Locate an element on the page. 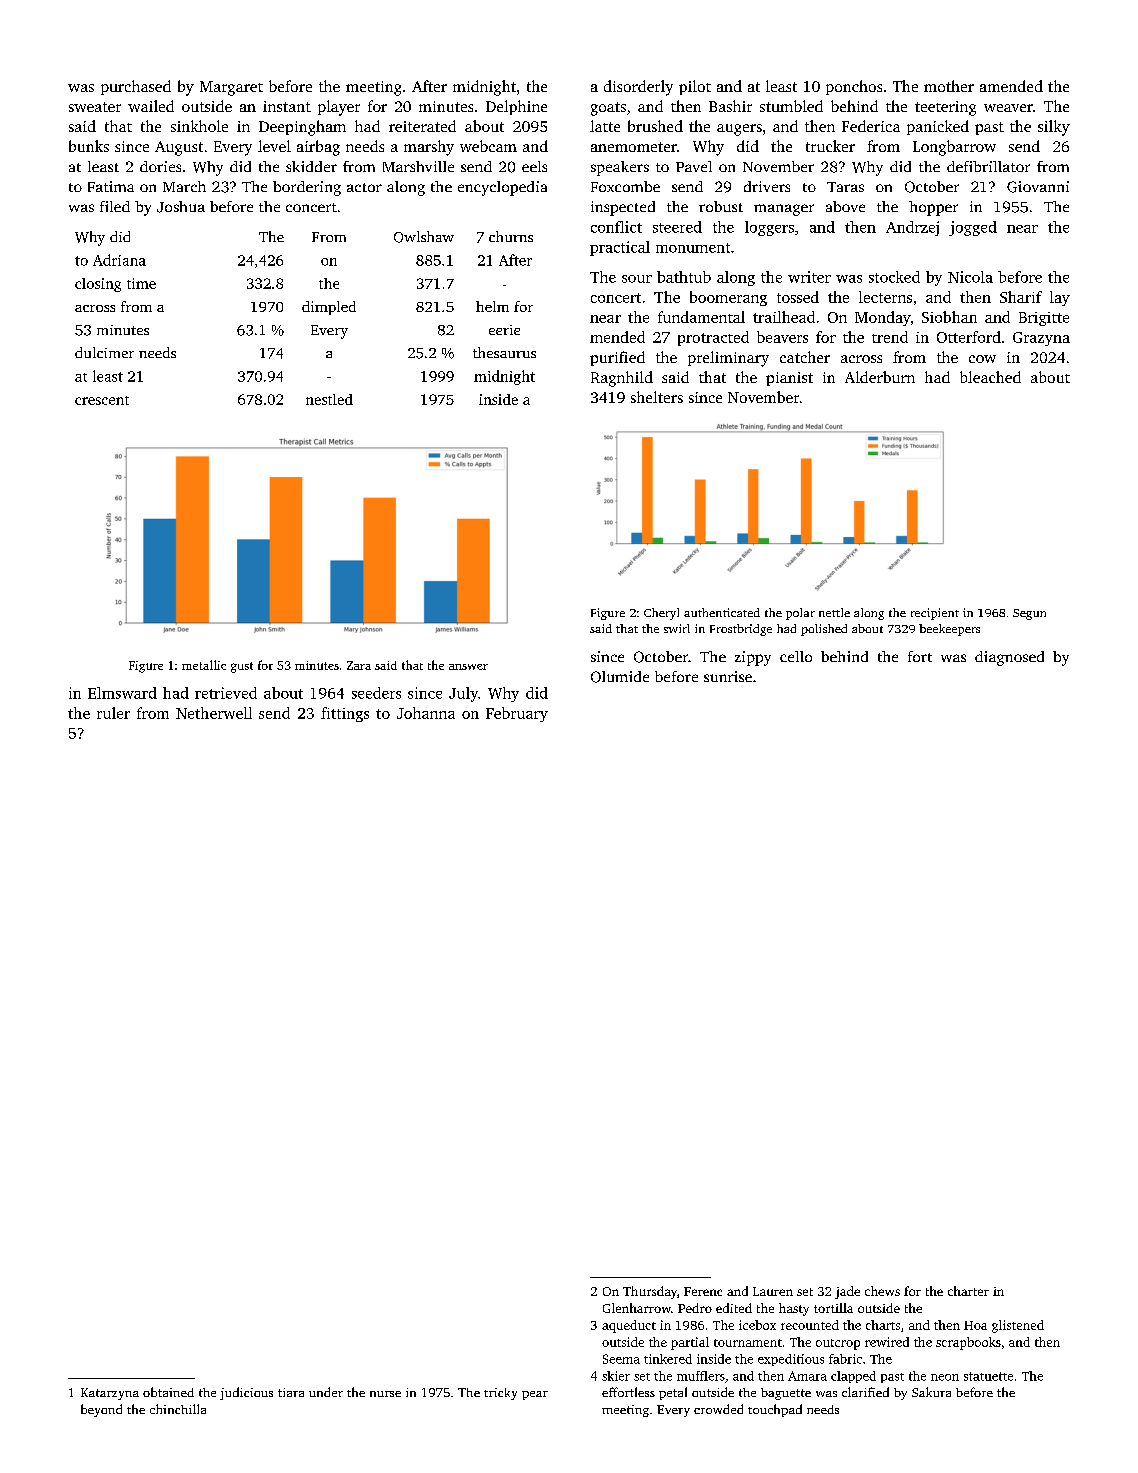 The image size is (1138, 1473). Glenharrow is located at coordinates (637, 1308).
